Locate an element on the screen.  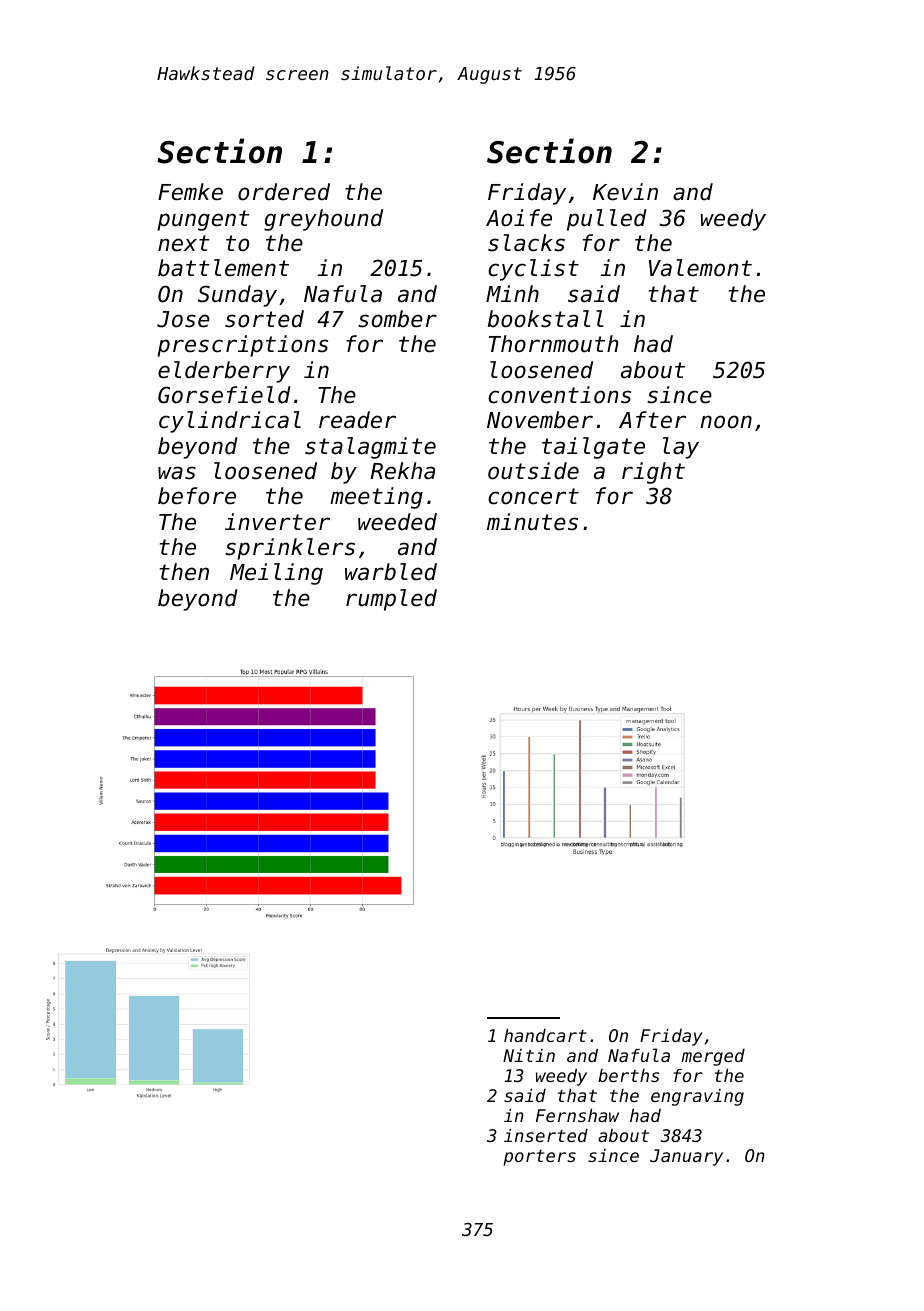
cyclist is located at coordinates (533, 270).
